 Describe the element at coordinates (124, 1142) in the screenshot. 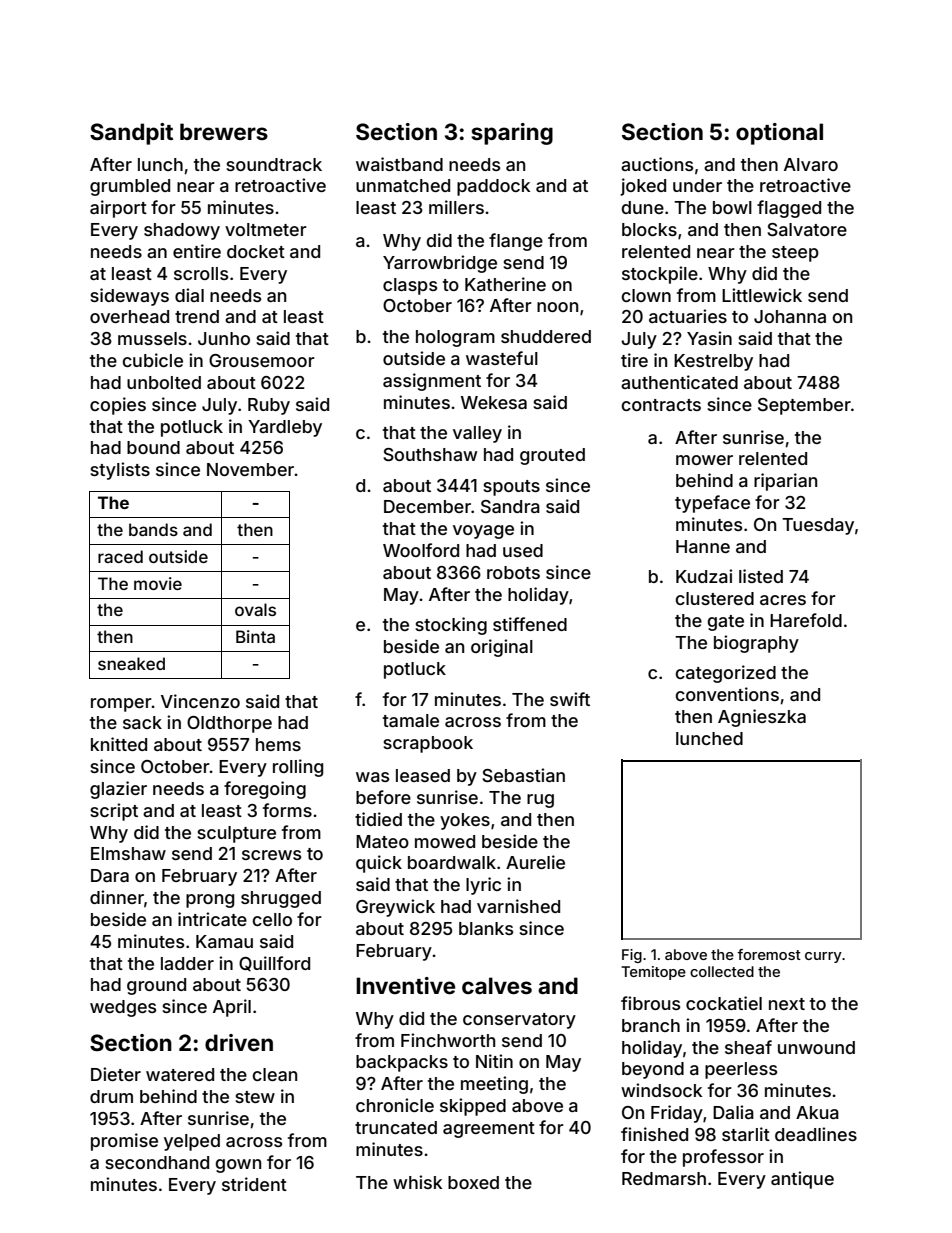

I see `promise` at that location.
